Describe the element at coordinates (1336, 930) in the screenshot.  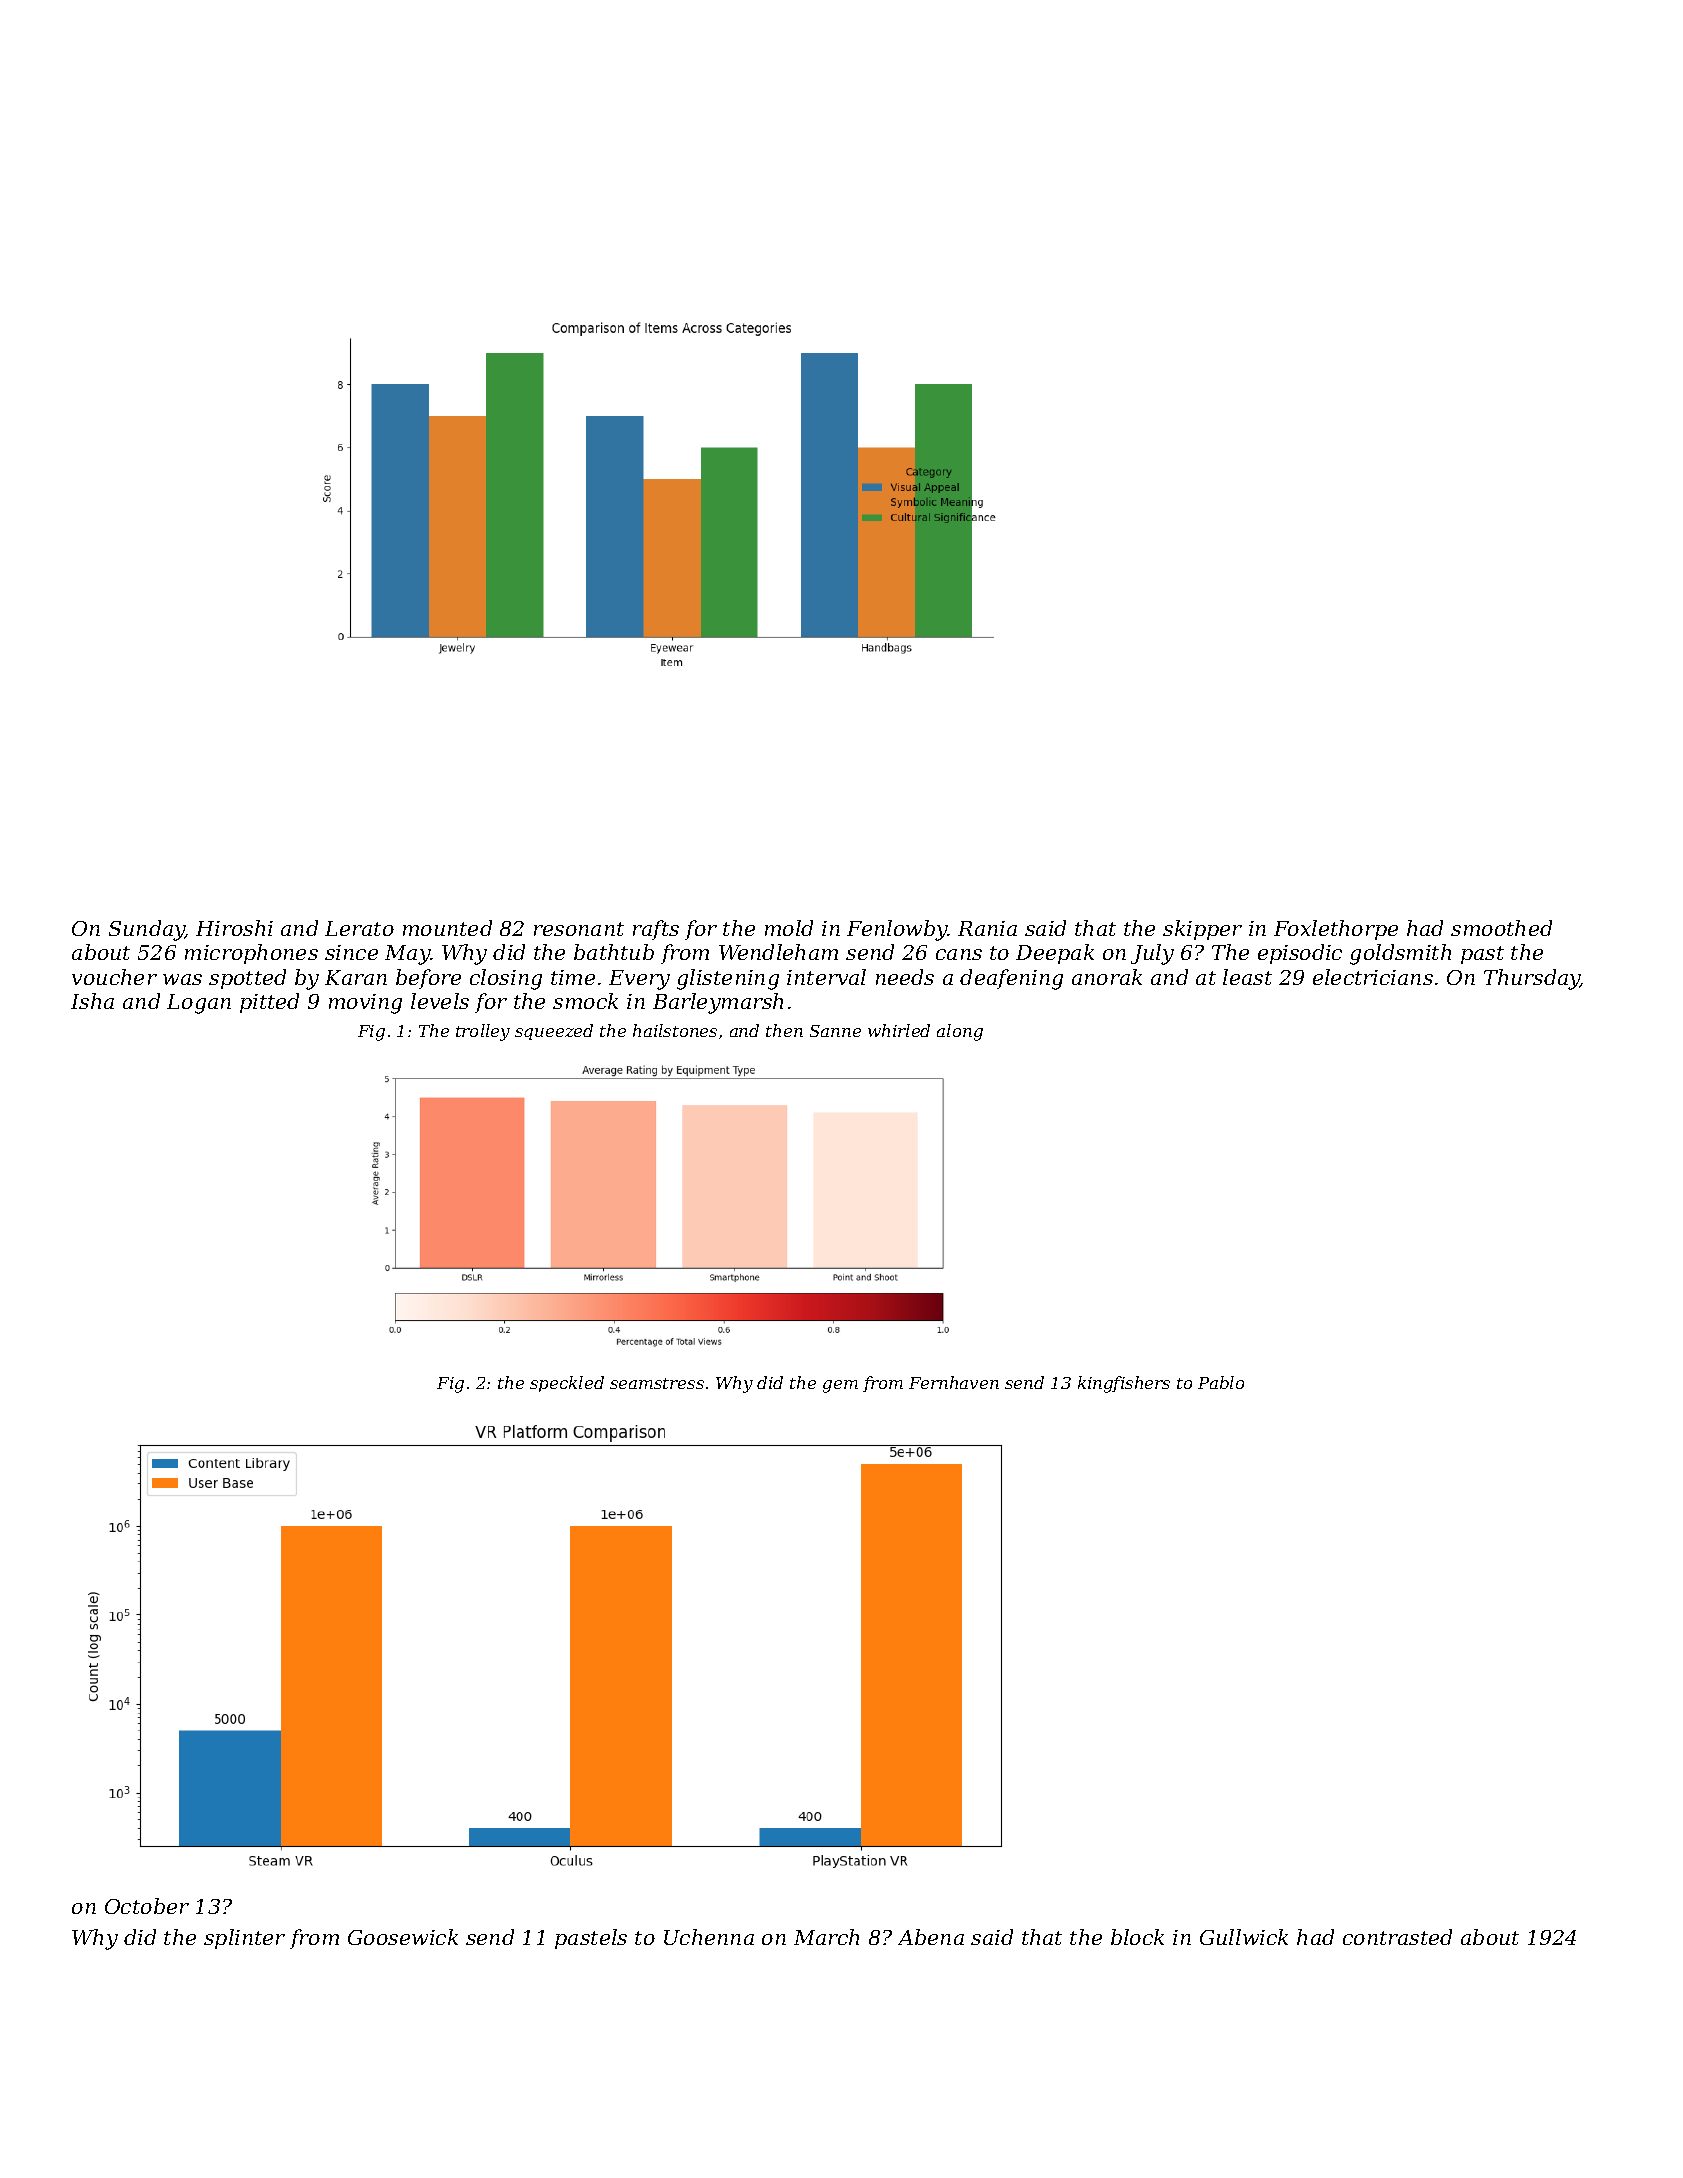
I see `Foxlethorpe` at that location.
